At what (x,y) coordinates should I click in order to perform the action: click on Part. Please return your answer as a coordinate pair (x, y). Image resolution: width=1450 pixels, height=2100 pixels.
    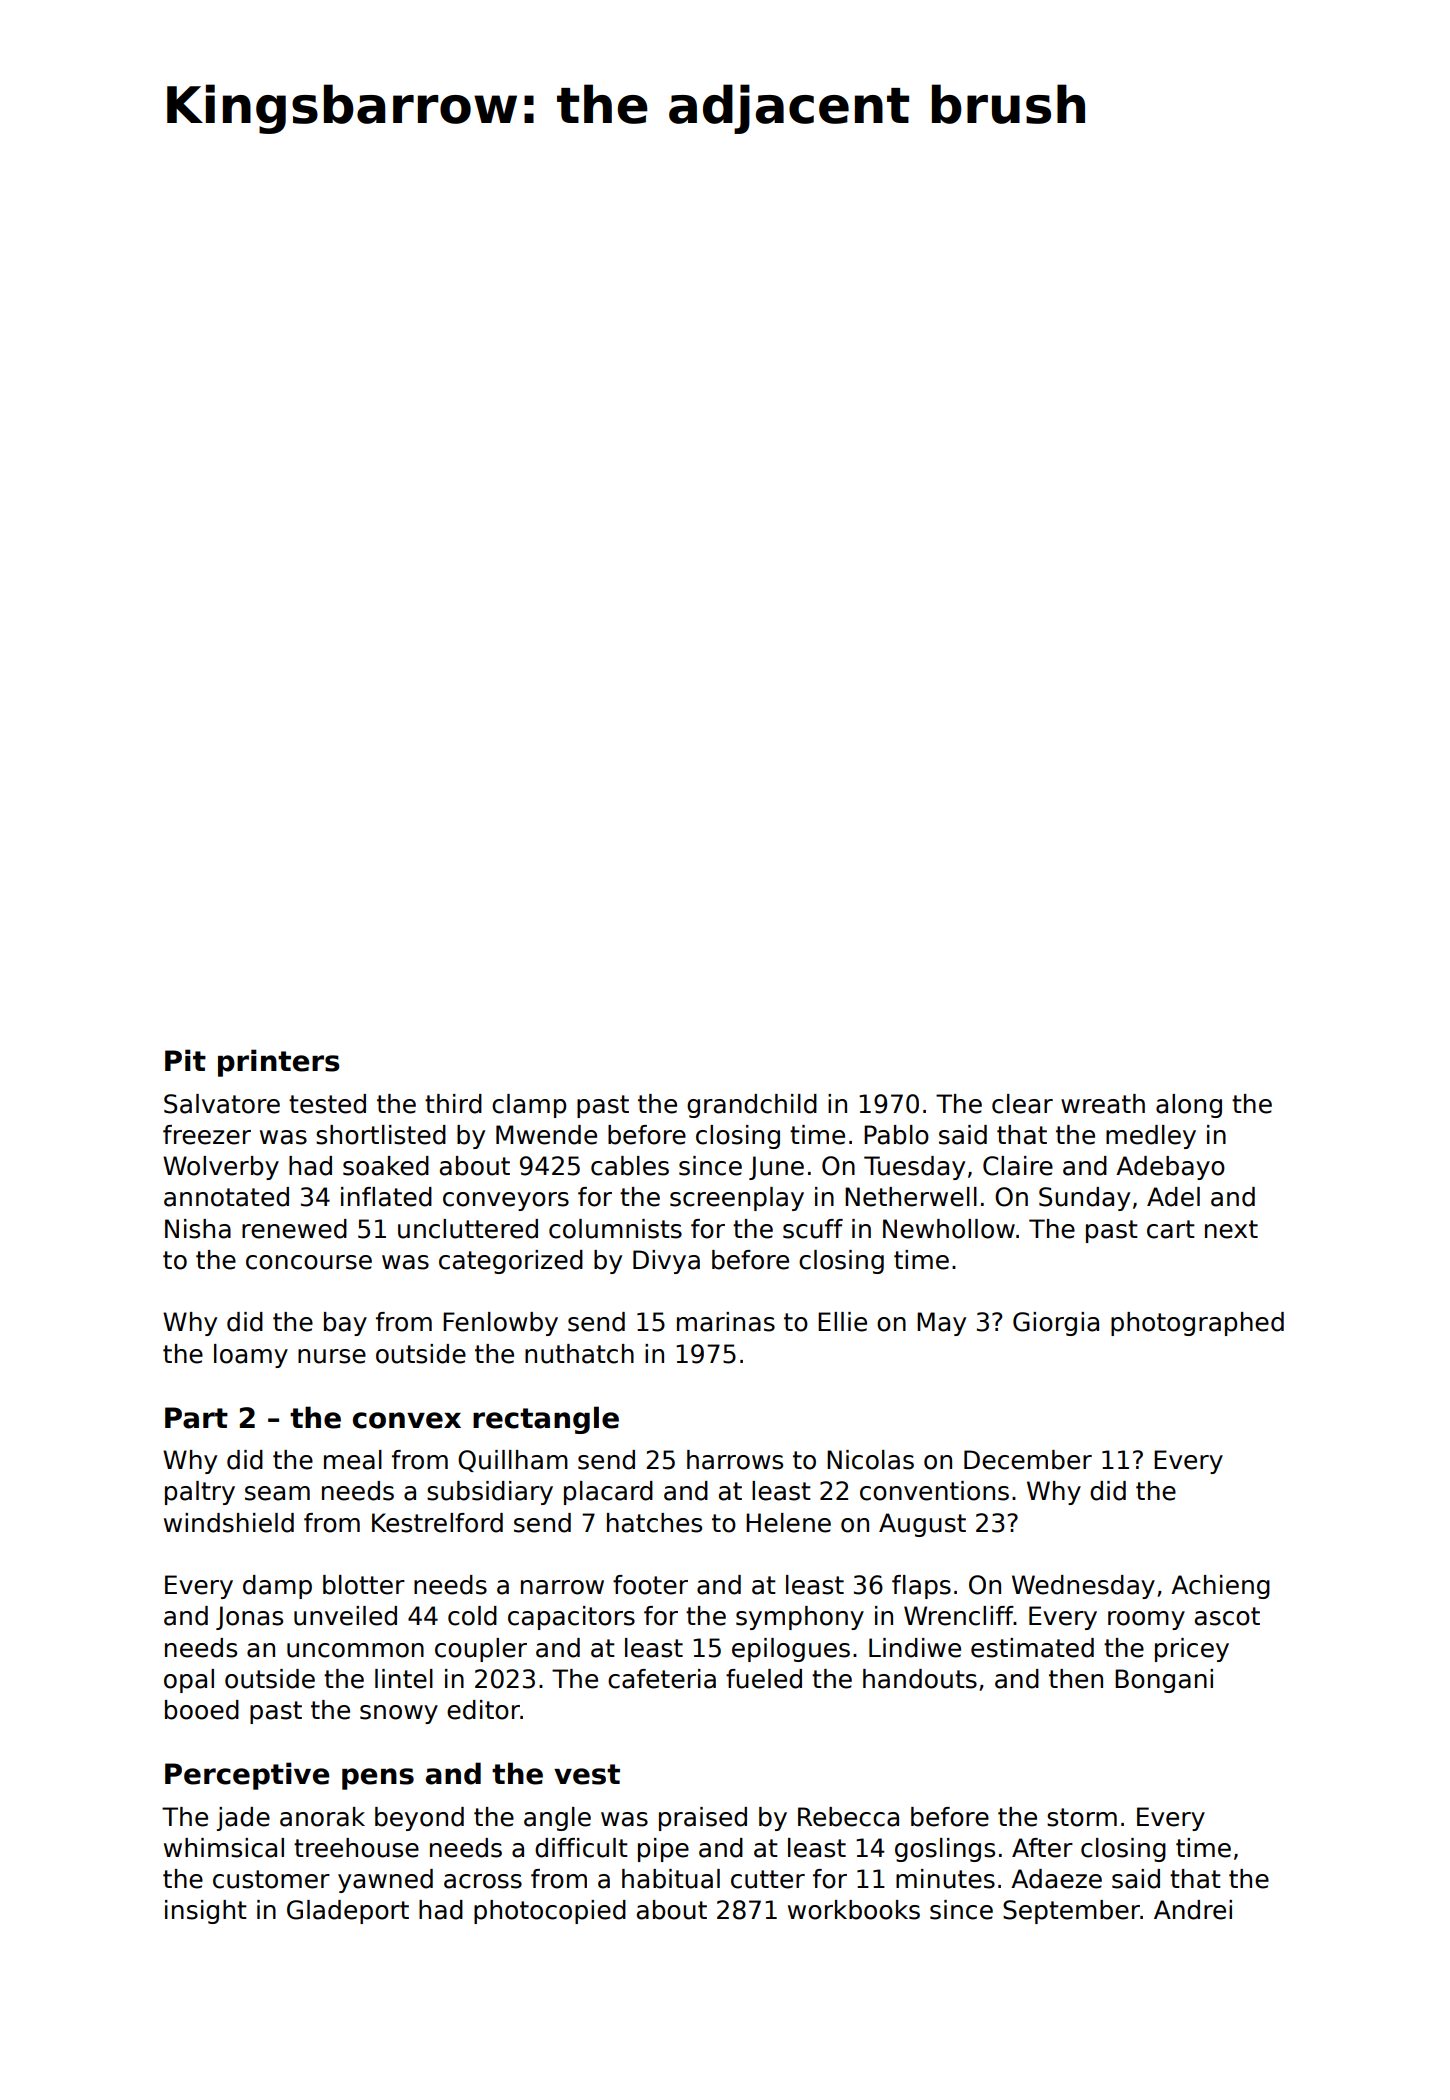
    Looking at the image, I should click on (196, 1418).
